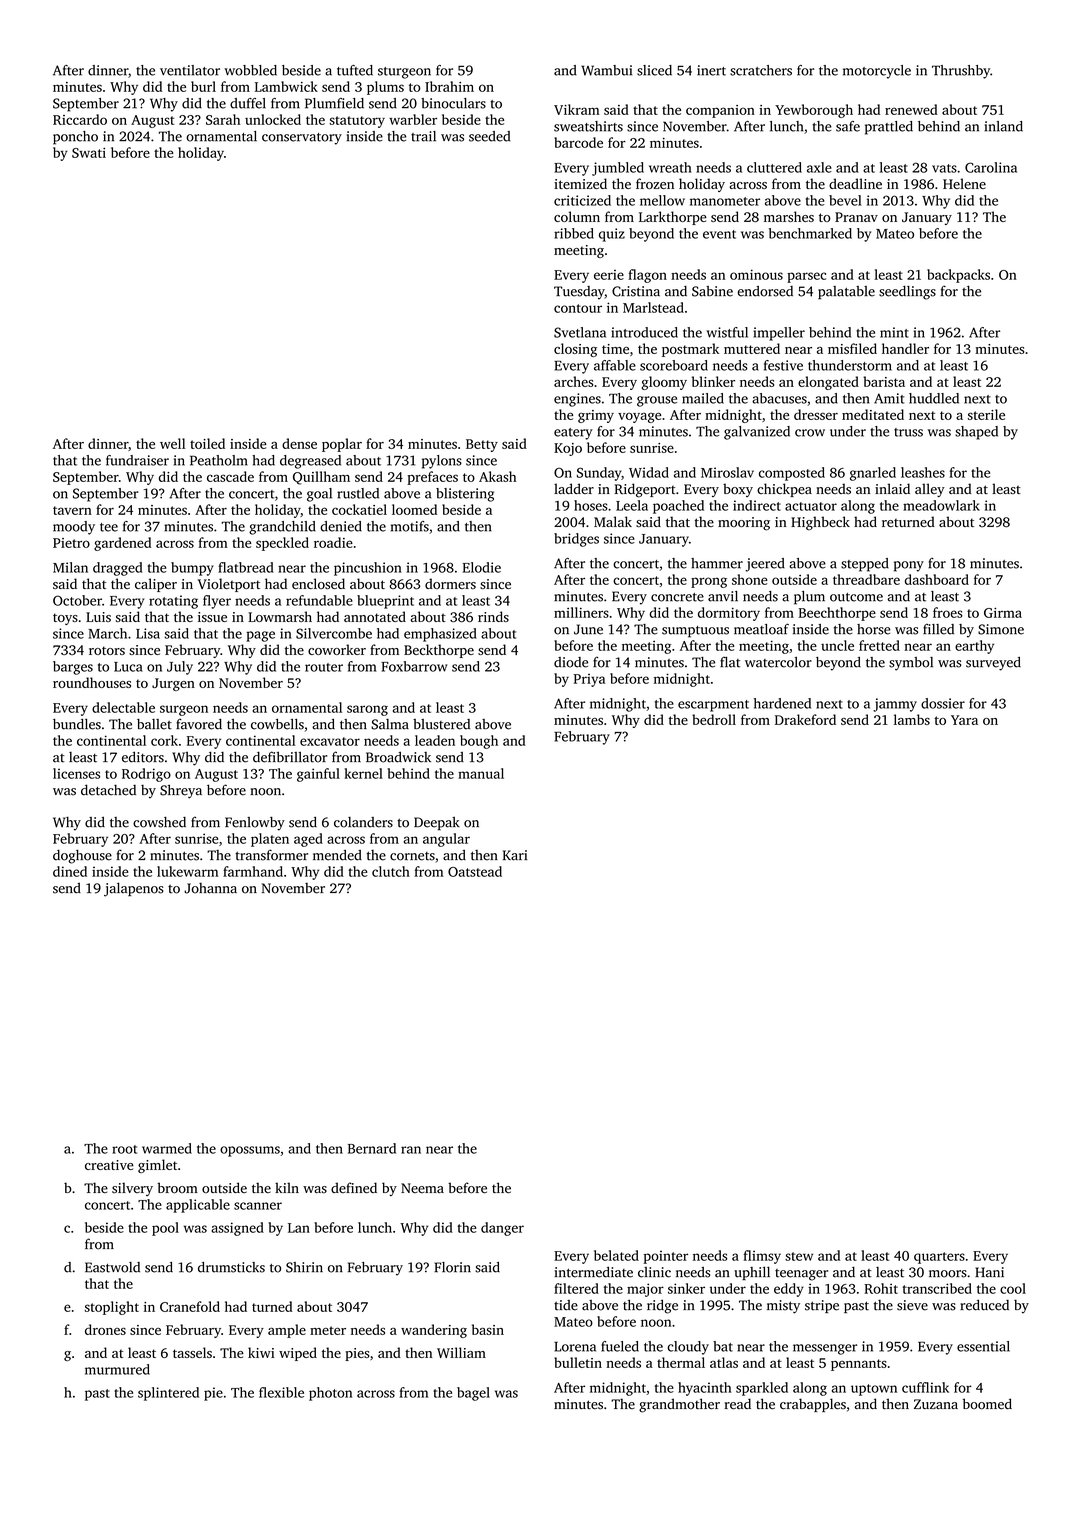 The height and width of the screenshot is (1531, 1083). Describe the element at coordinates (679, 1405) in the screenshot. I see `grandmother` at that location.
